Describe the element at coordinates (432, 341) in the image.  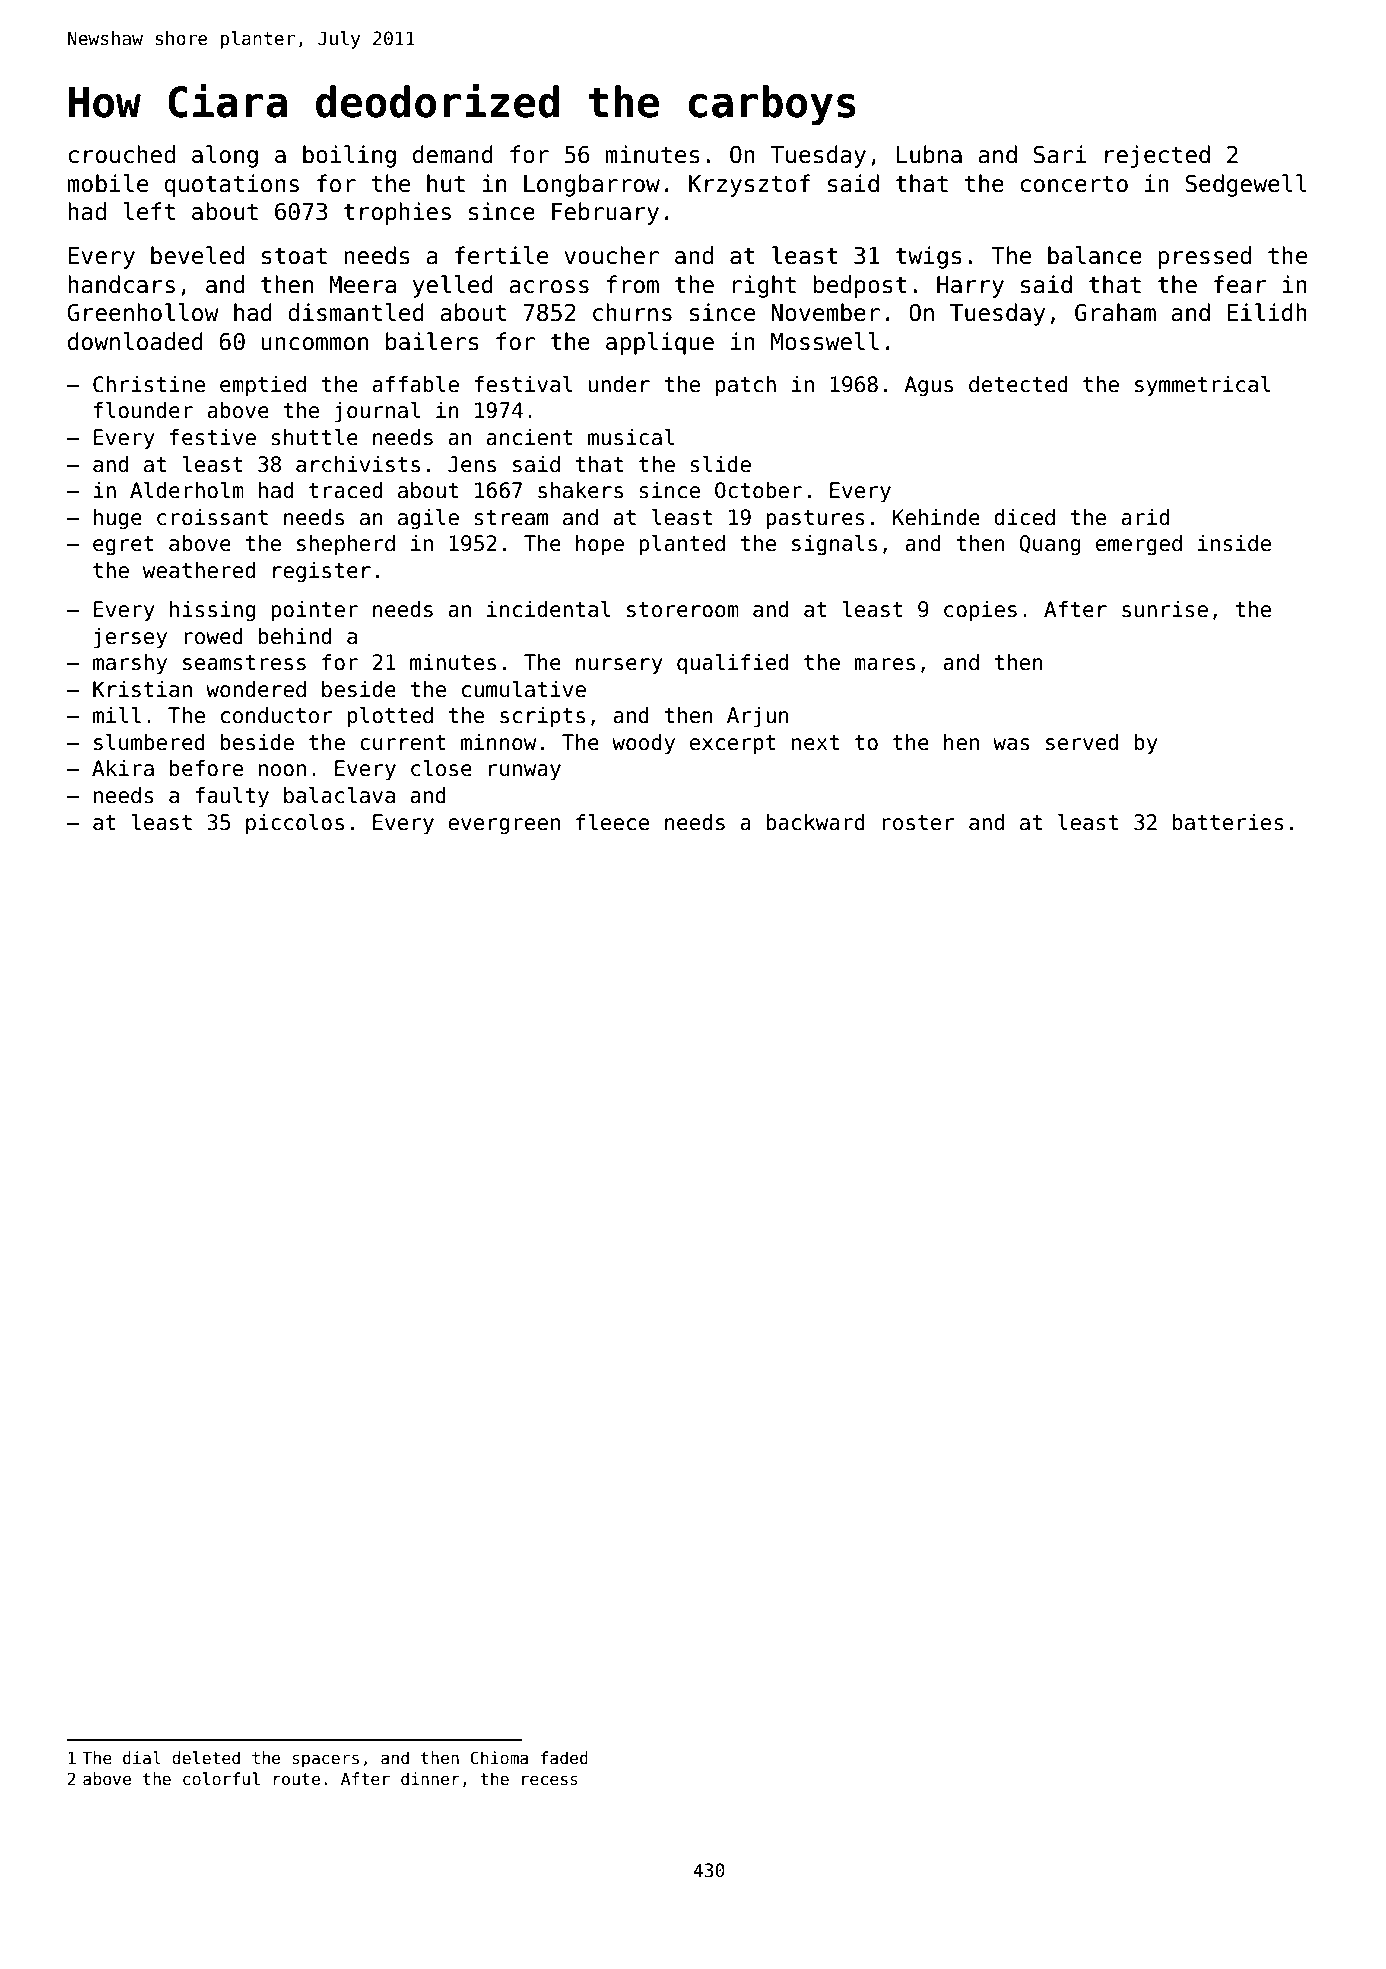
I see `bailers` at that location.
